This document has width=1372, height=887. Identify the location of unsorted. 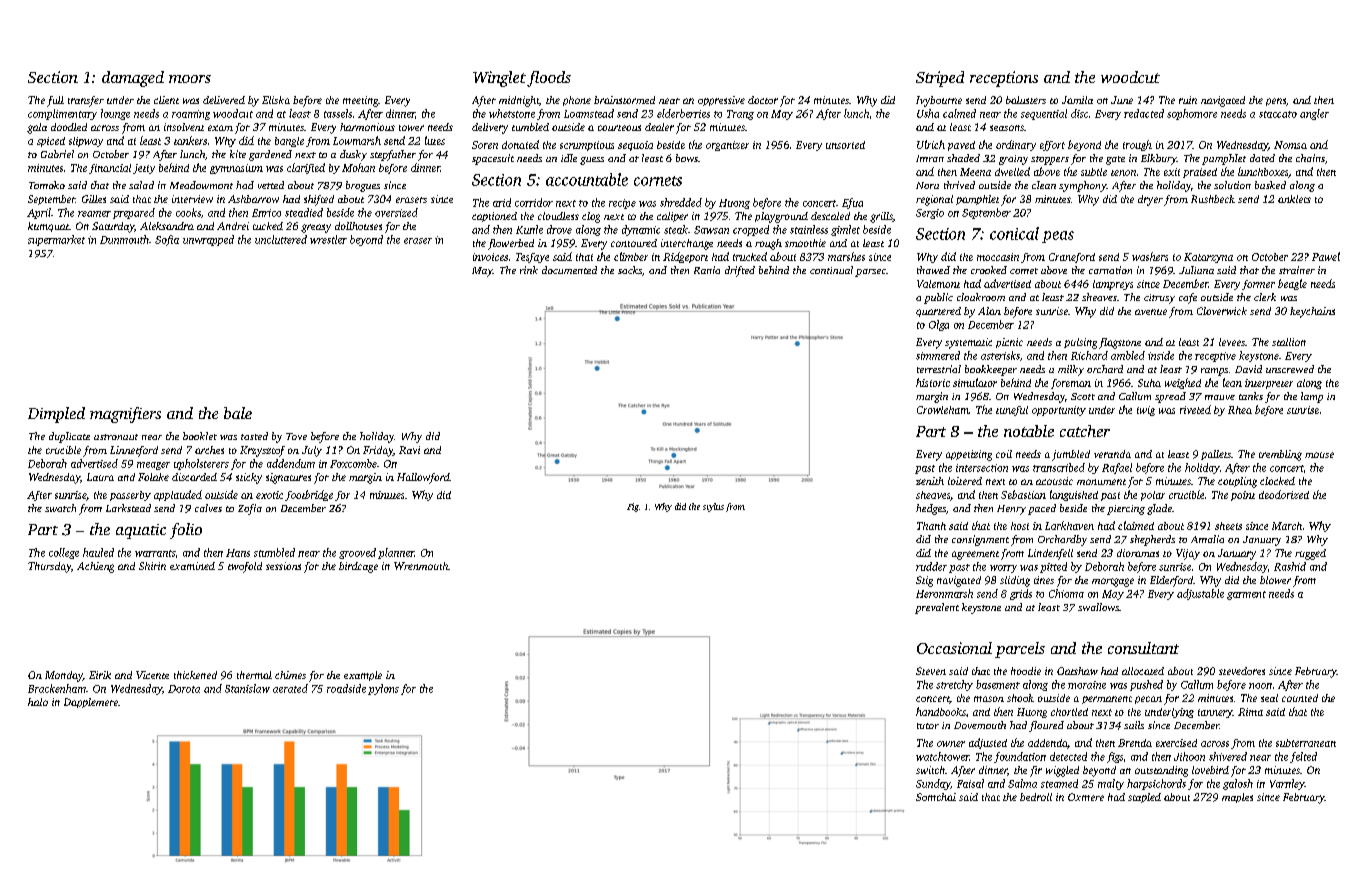
(845, 145).
